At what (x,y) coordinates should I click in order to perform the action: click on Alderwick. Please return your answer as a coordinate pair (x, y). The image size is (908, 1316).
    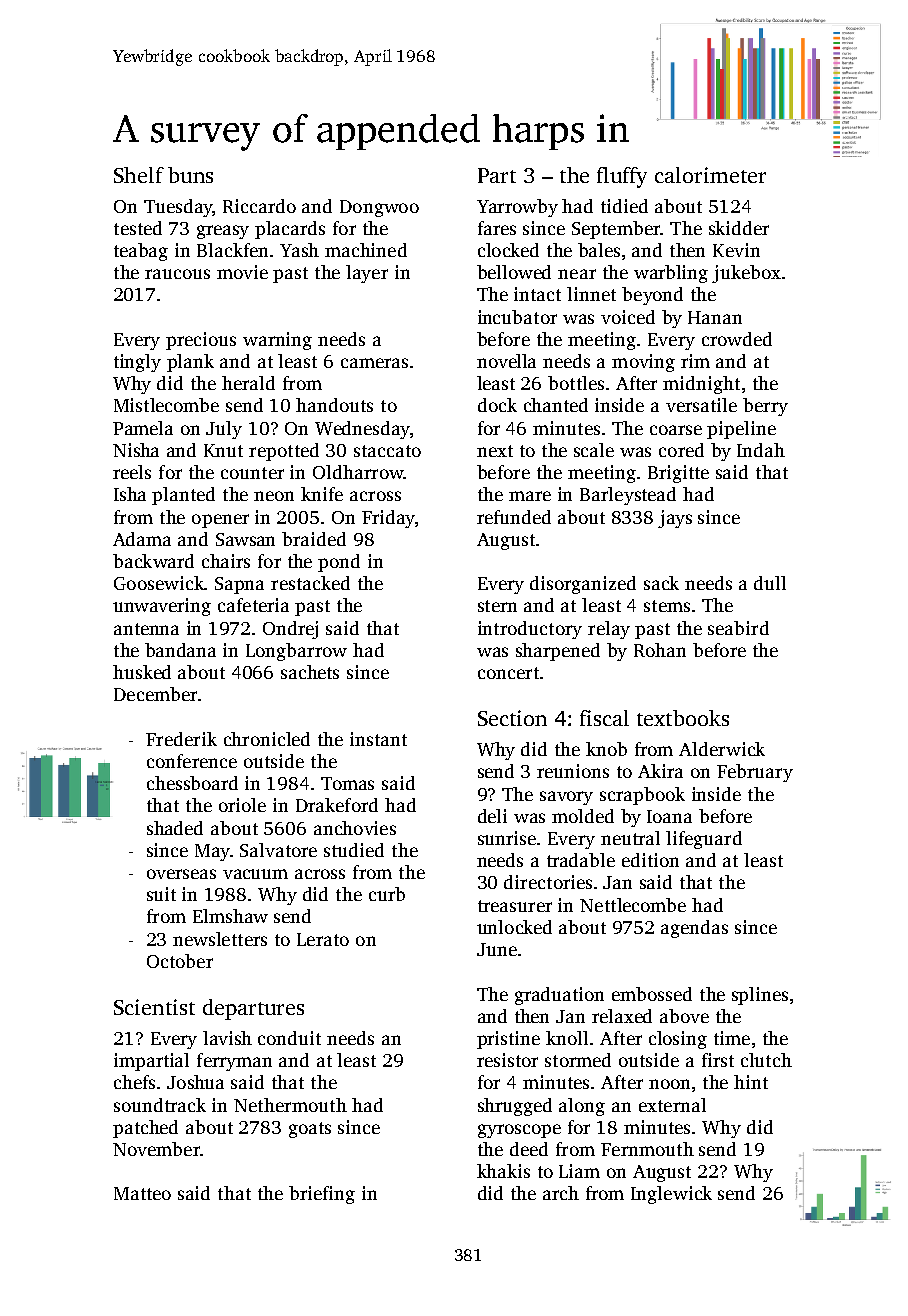
    Looking at the image, I should click on (722, 749).
